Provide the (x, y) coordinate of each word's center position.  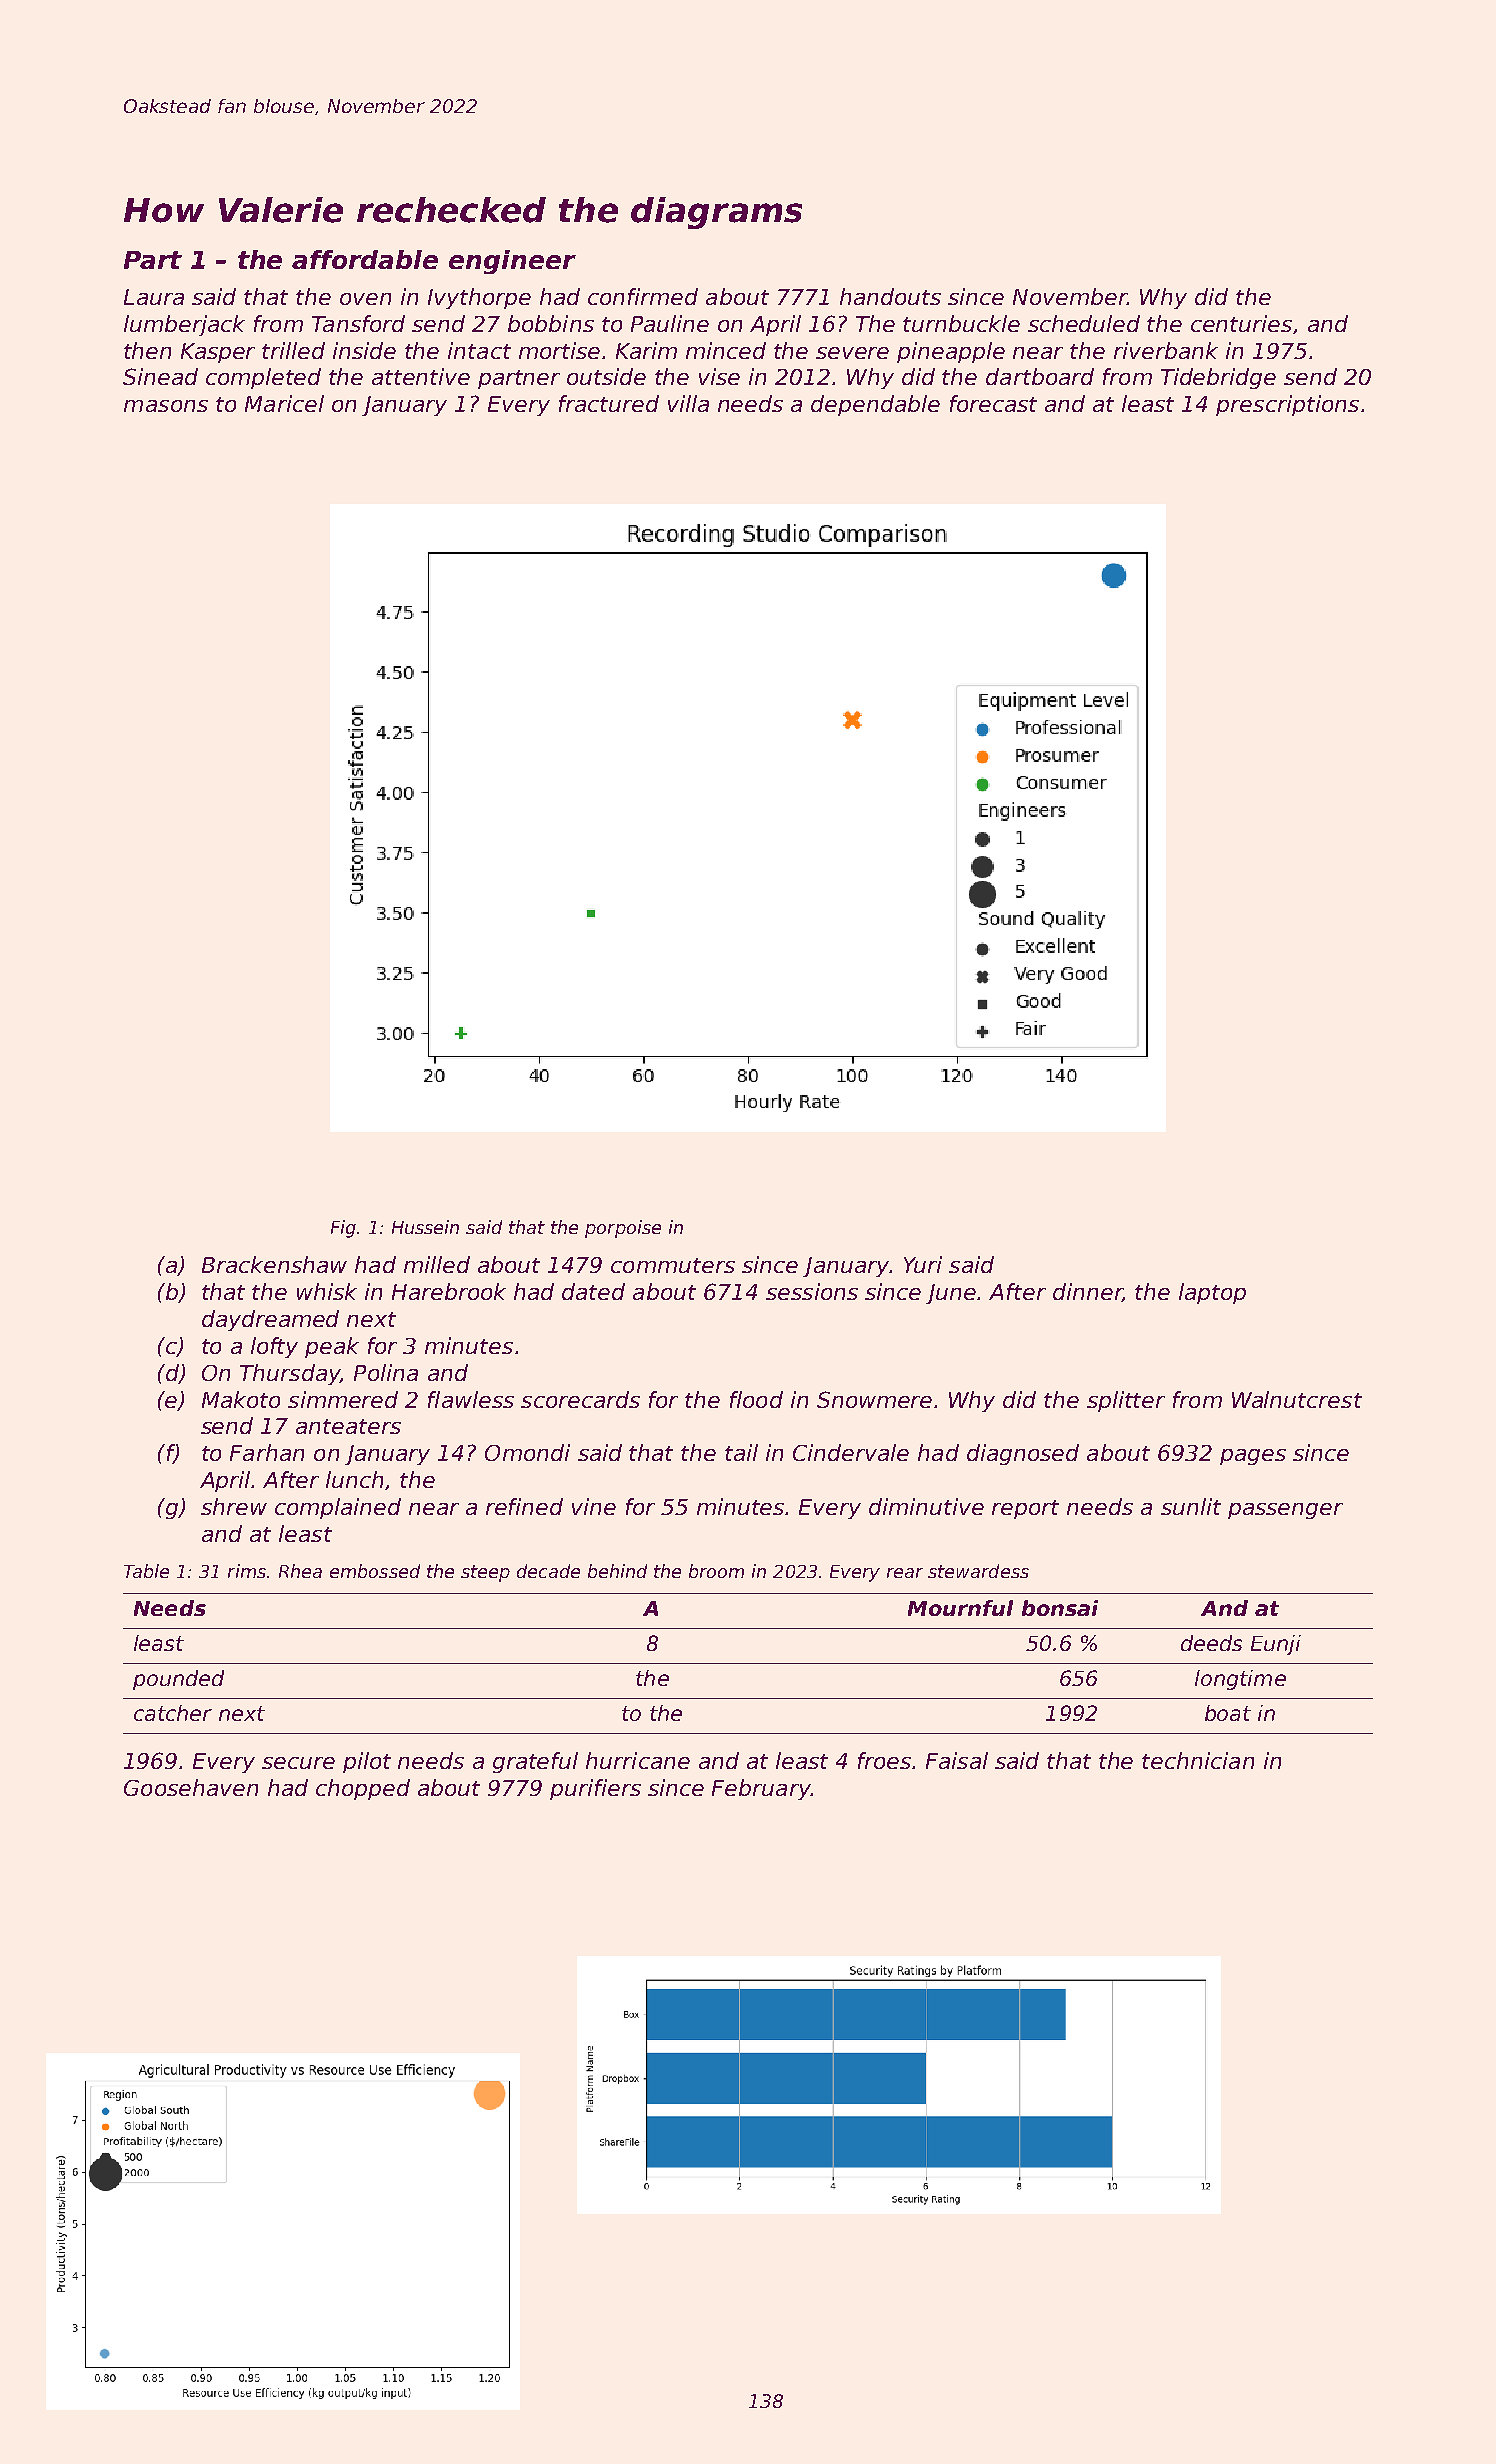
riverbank (1166, 350)
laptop (1212, 1293)
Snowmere (874, 1399)
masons (166, 406)
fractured (609, 403)
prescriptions (1287, 405)
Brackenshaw (274, 1264)
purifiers (595, 1789)
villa (688, 403)
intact (479, 350)
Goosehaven (191, 1787)
